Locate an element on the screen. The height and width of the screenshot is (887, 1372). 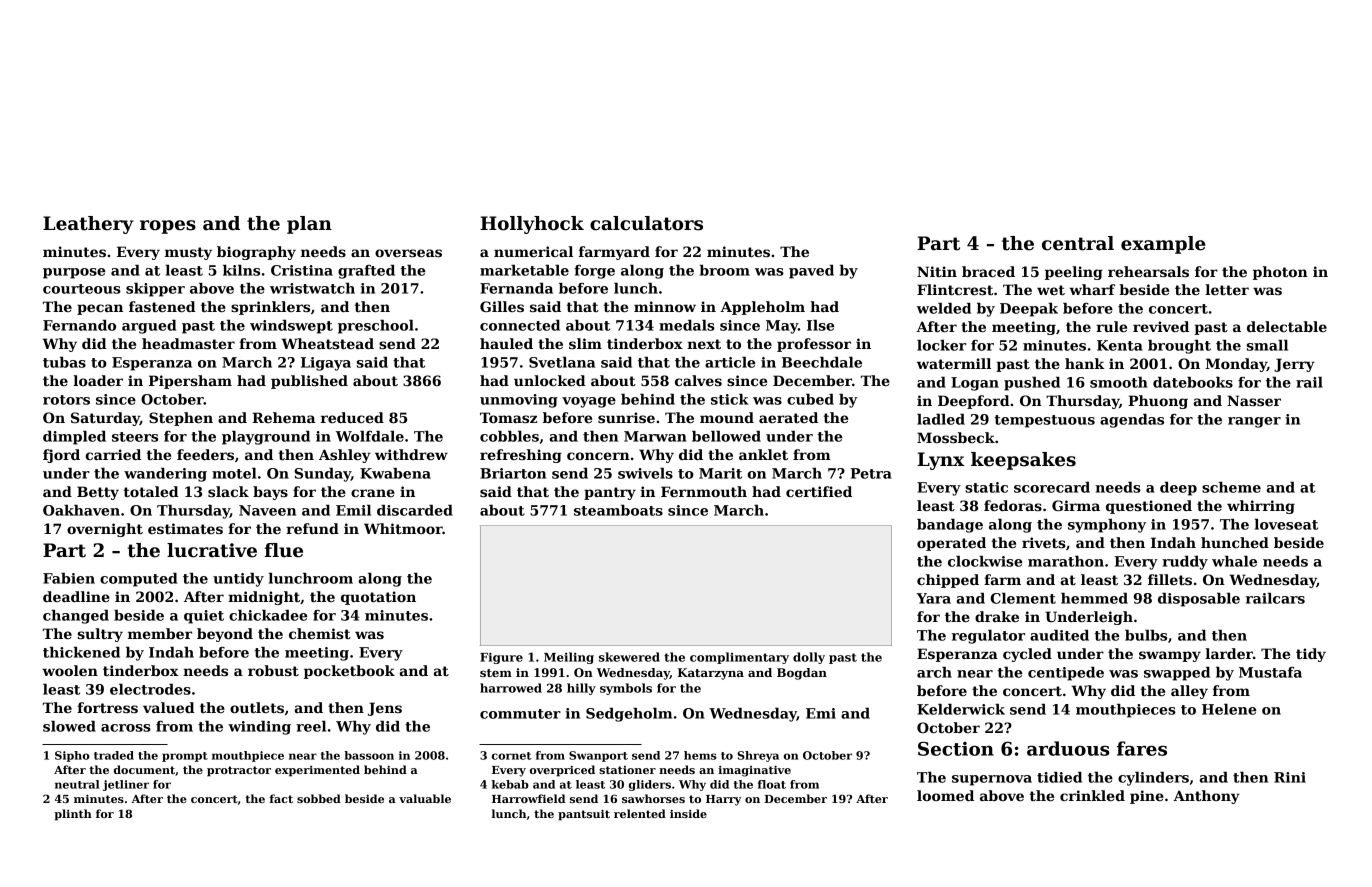
relented is located at coordinates (640, 813).
